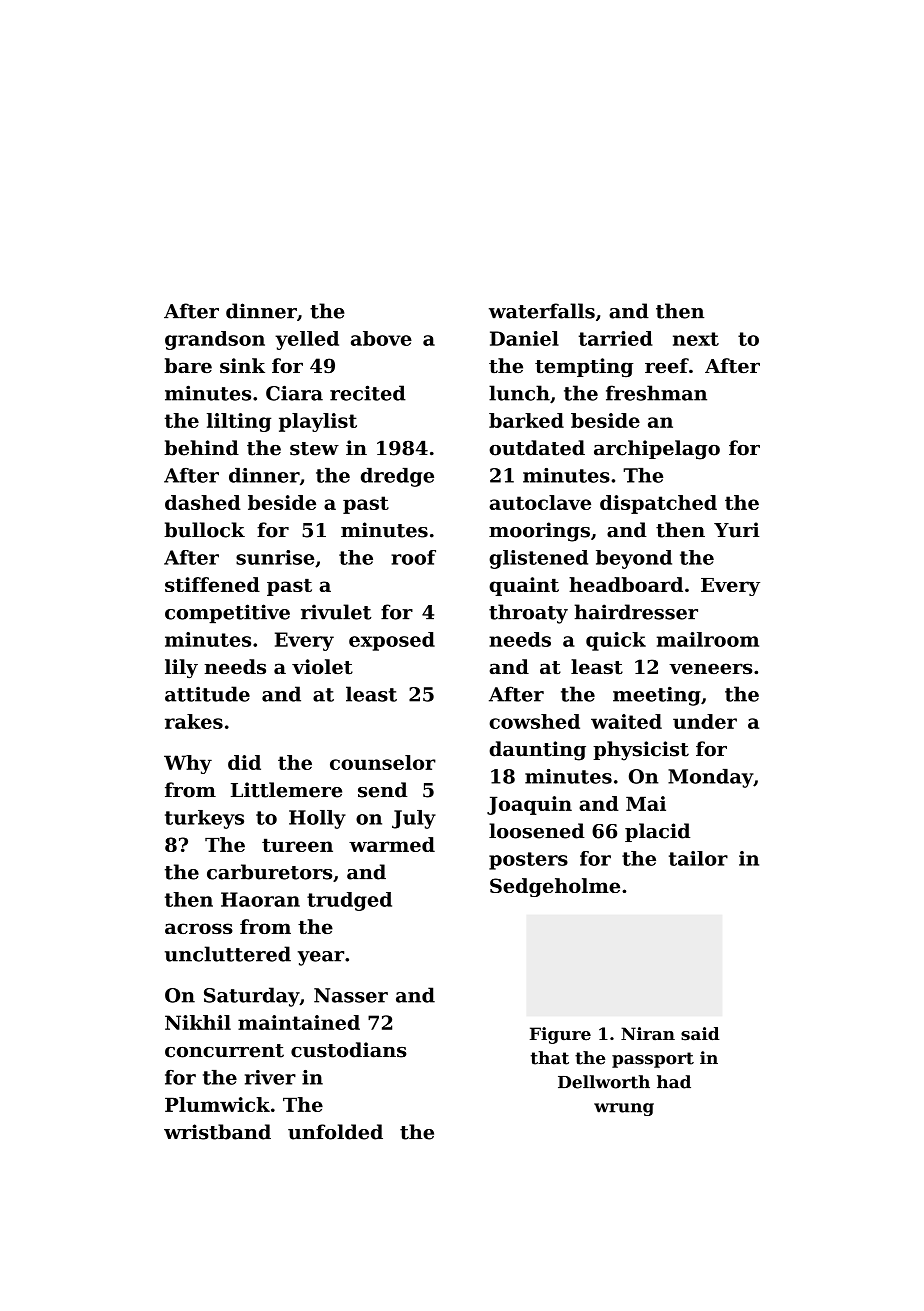 This document has height=1311, width=924. I want to click on July, so click(414, 819).
